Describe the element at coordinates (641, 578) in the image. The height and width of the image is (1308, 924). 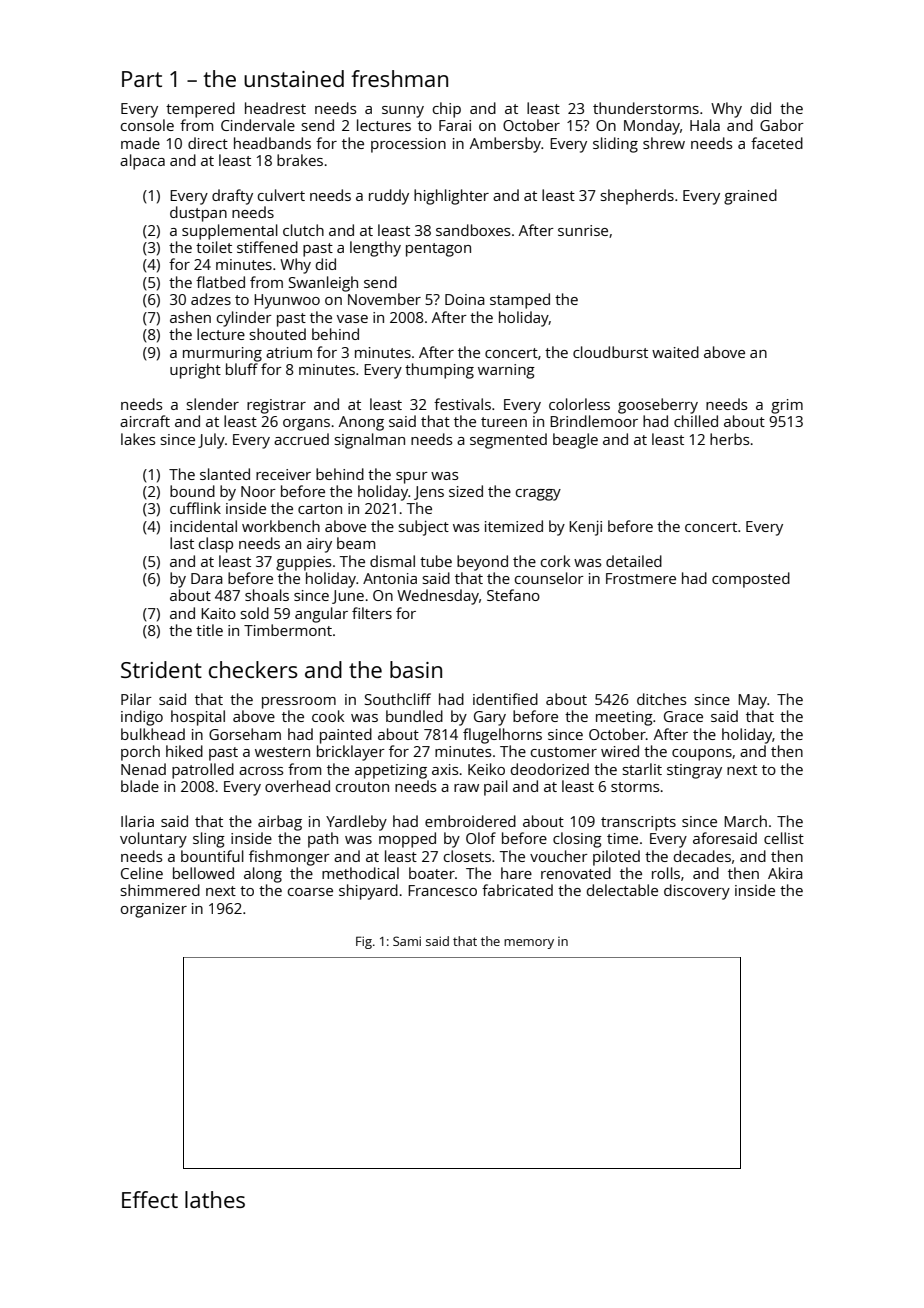
I see `Frostmere` at that location.
